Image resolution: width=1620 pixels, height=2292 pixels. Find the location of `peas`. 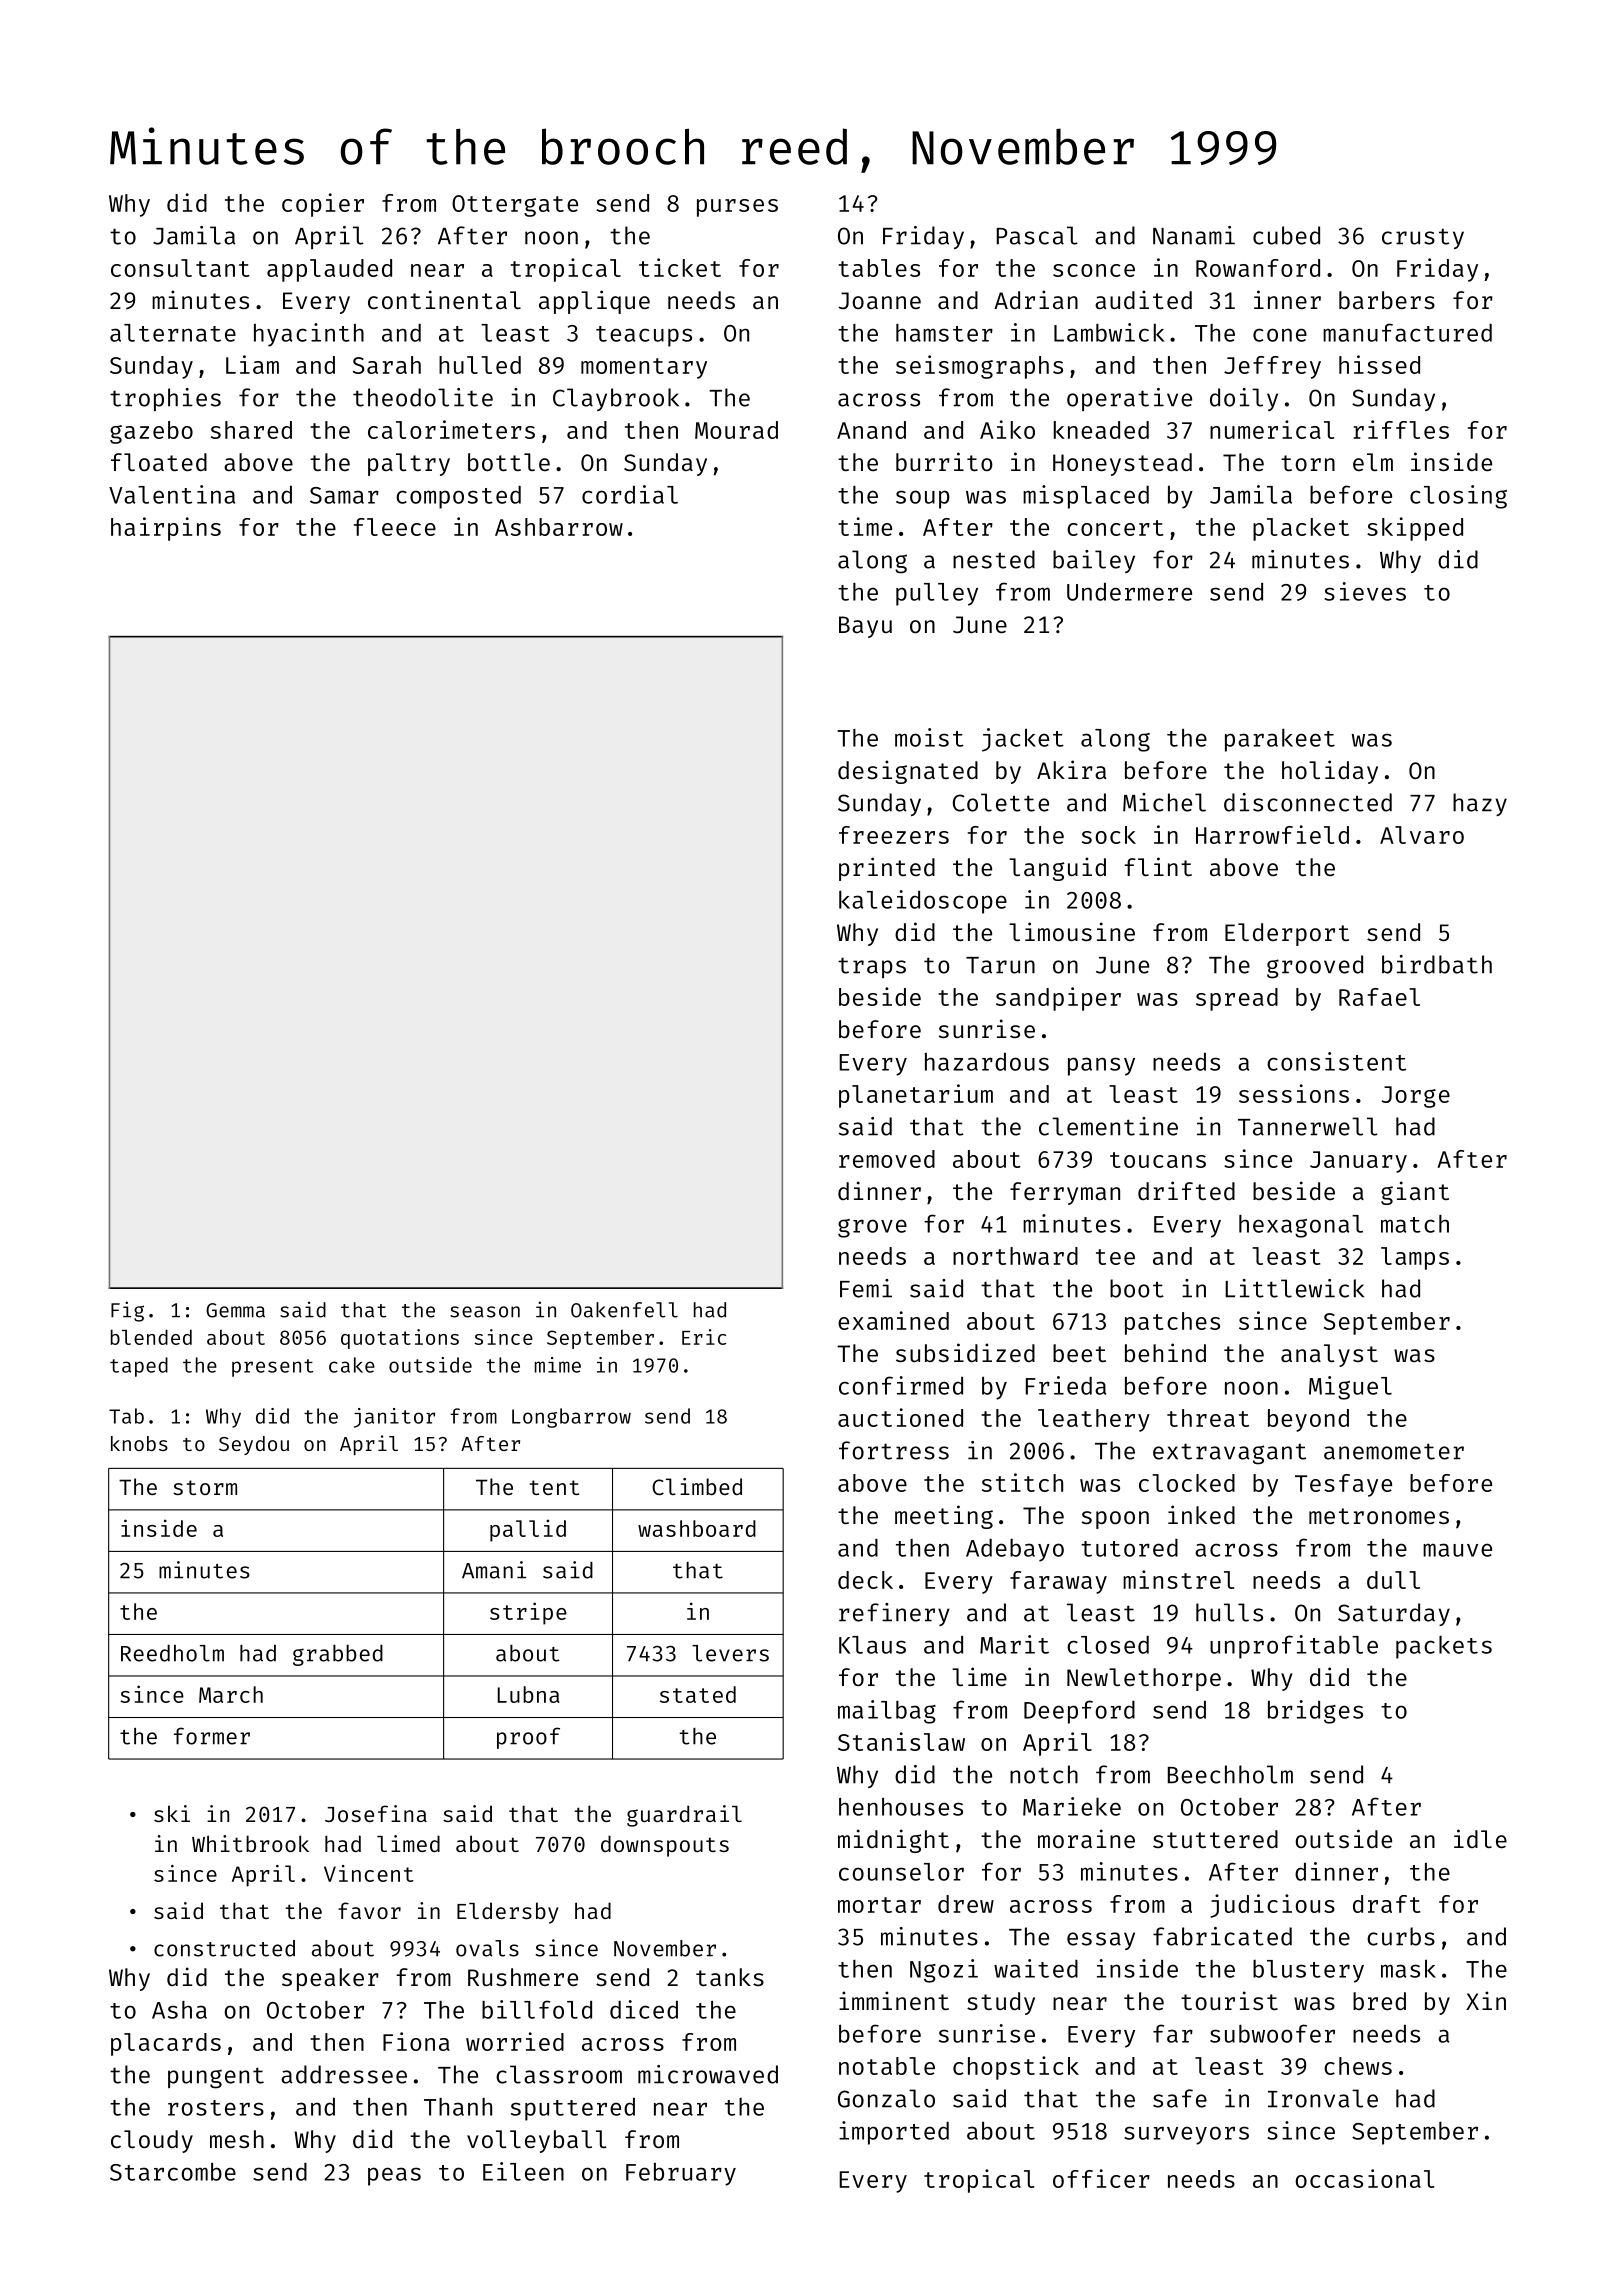

peas is located at coordinates (394, 2176).
